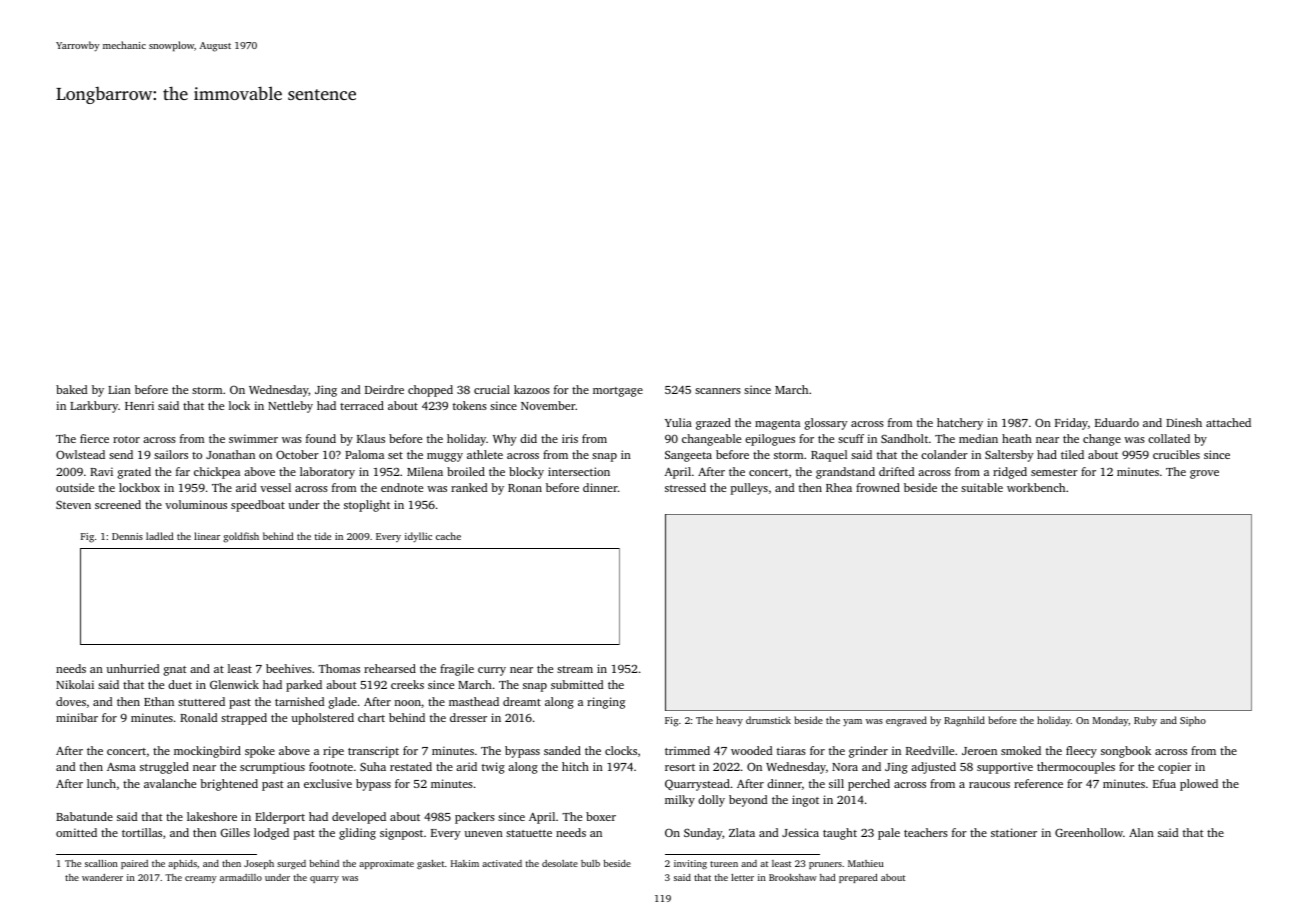  What do you see at coordinates (134, 473) in the screenshot?
I see `grated` at bounding box center [134, 473].
